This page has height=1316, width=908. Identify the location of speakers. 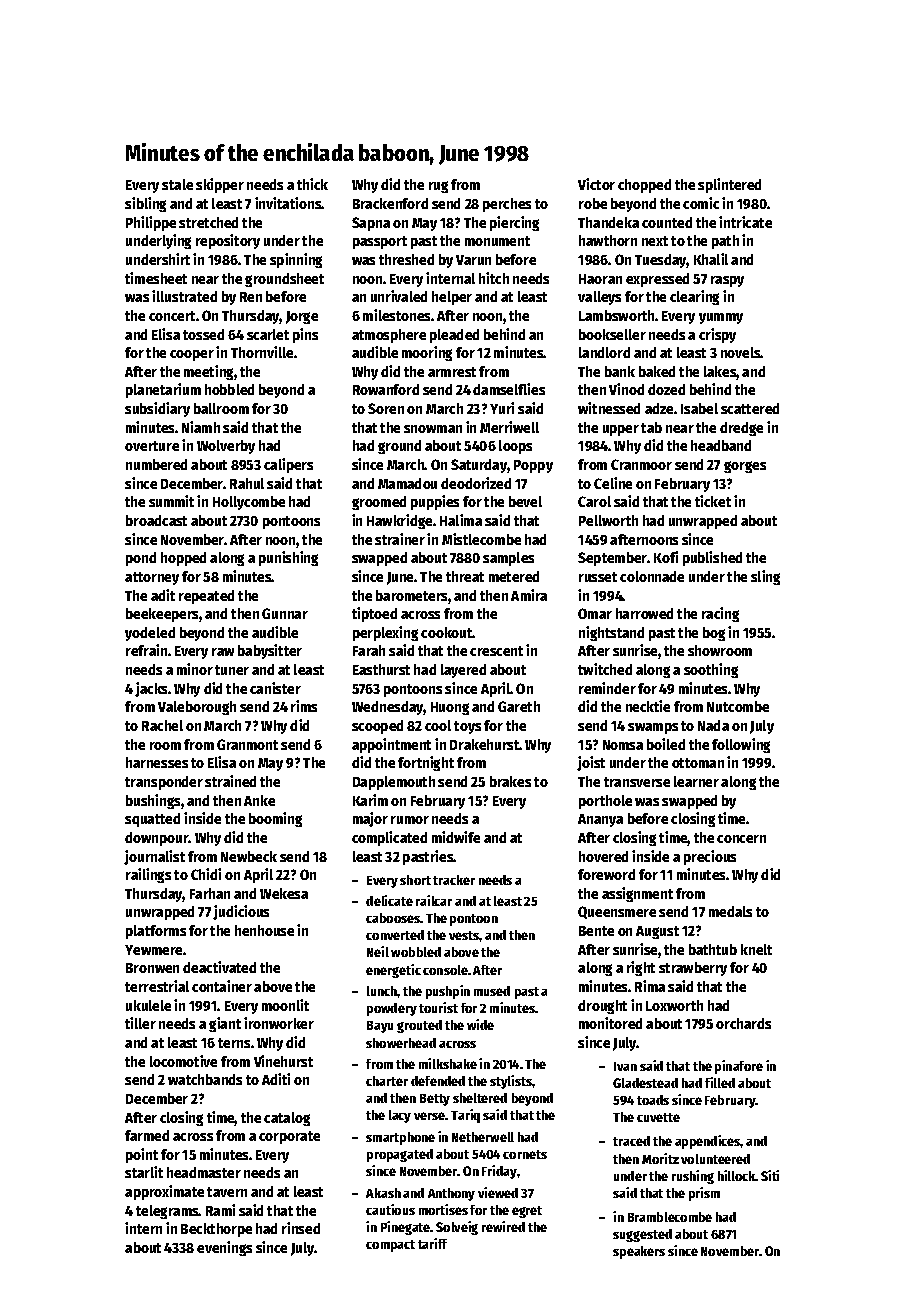
(639, 1252).
